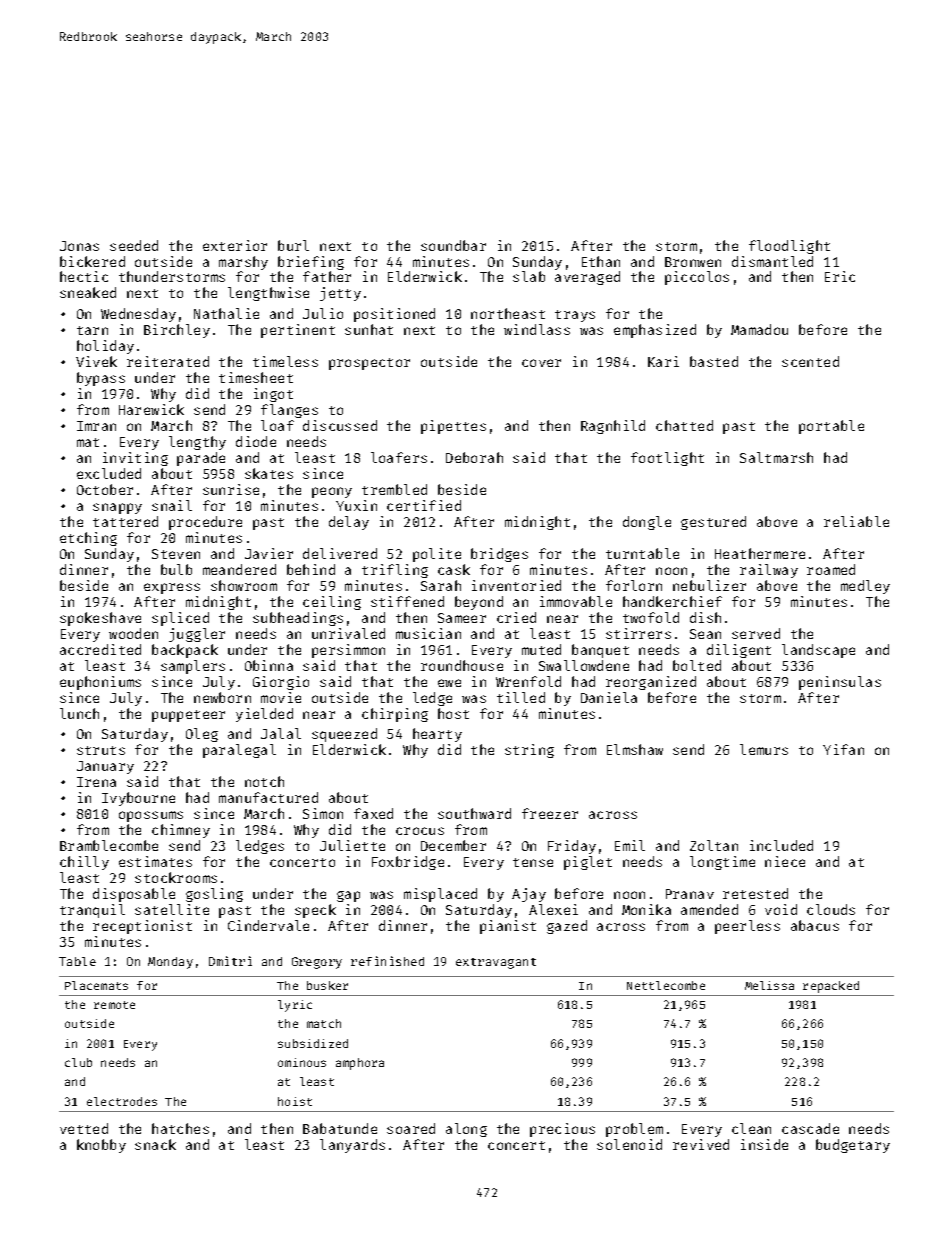 This screenshot has width=952, height=1233. What do you see at coordinates (840, 683) in the screenshot?
I see `peninsulas` at bounding box center [840, 683].
